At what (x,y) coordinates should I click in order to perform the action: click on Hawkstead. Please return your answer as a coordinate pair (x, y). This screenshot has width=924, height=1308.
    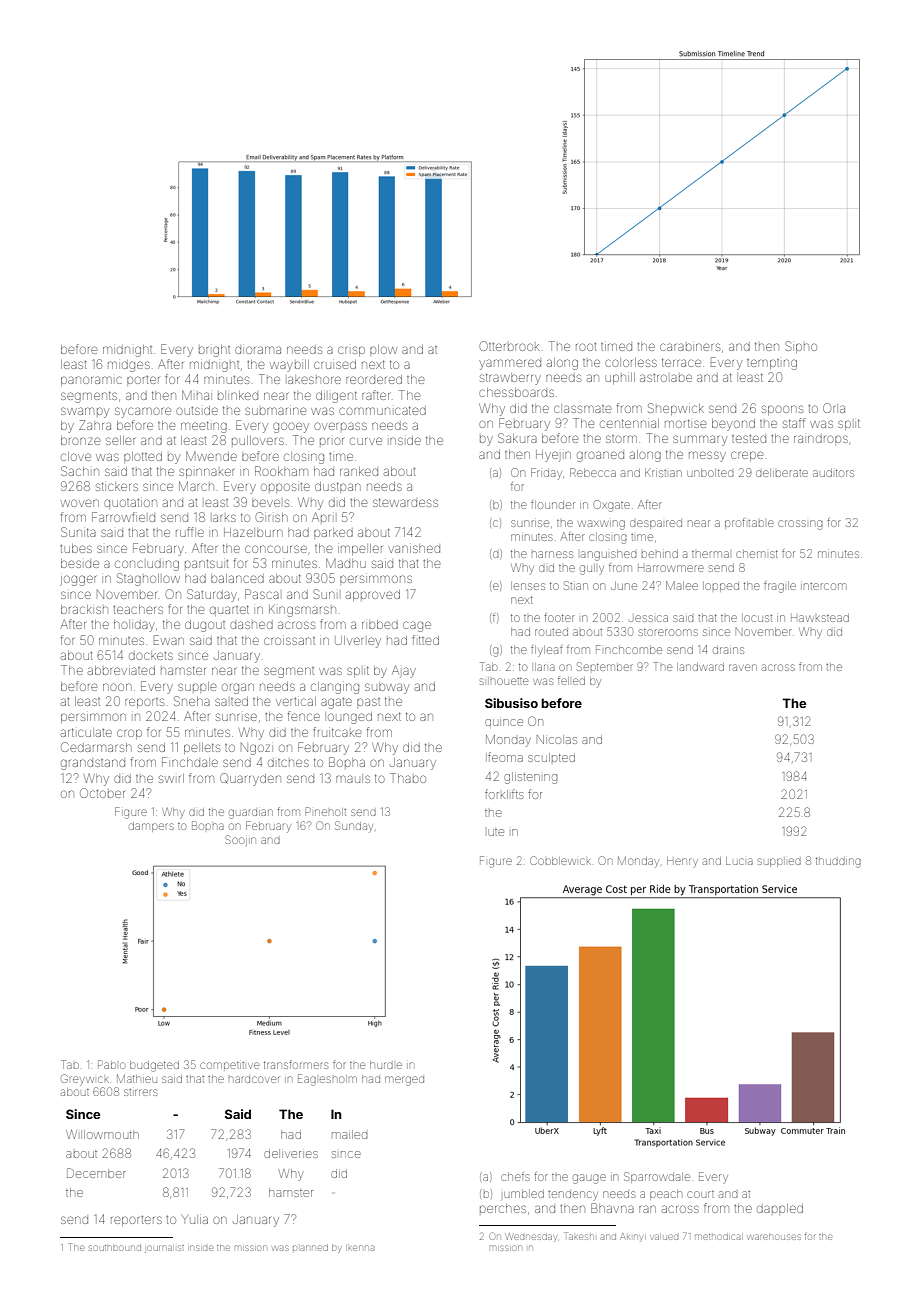
    Looking at the image, I should click on (820, 618).
